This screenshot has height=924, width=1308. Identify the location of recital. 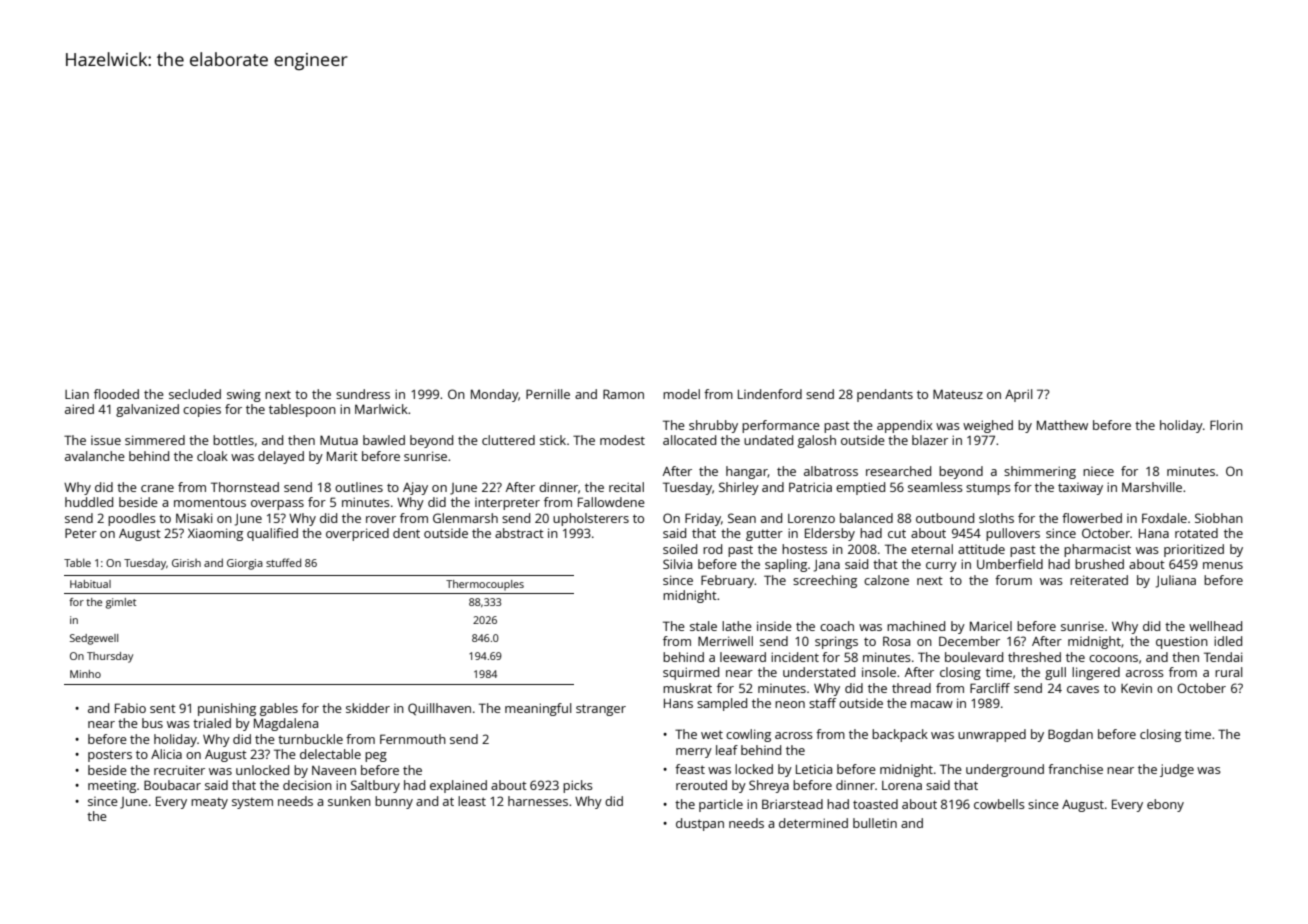
(626, 487).
